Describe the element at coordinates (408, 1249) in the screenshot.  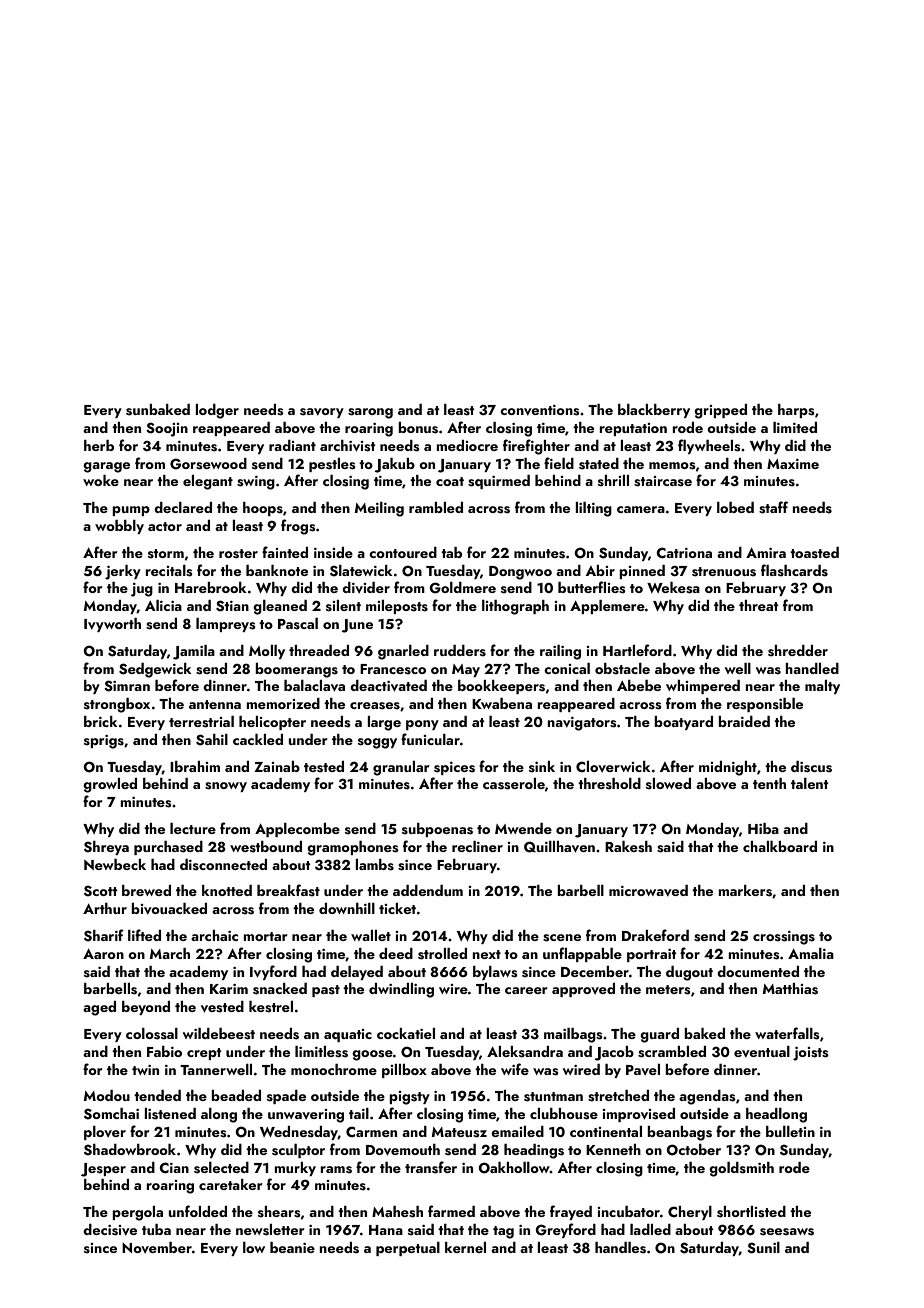
I see `perpetual` at that location.
